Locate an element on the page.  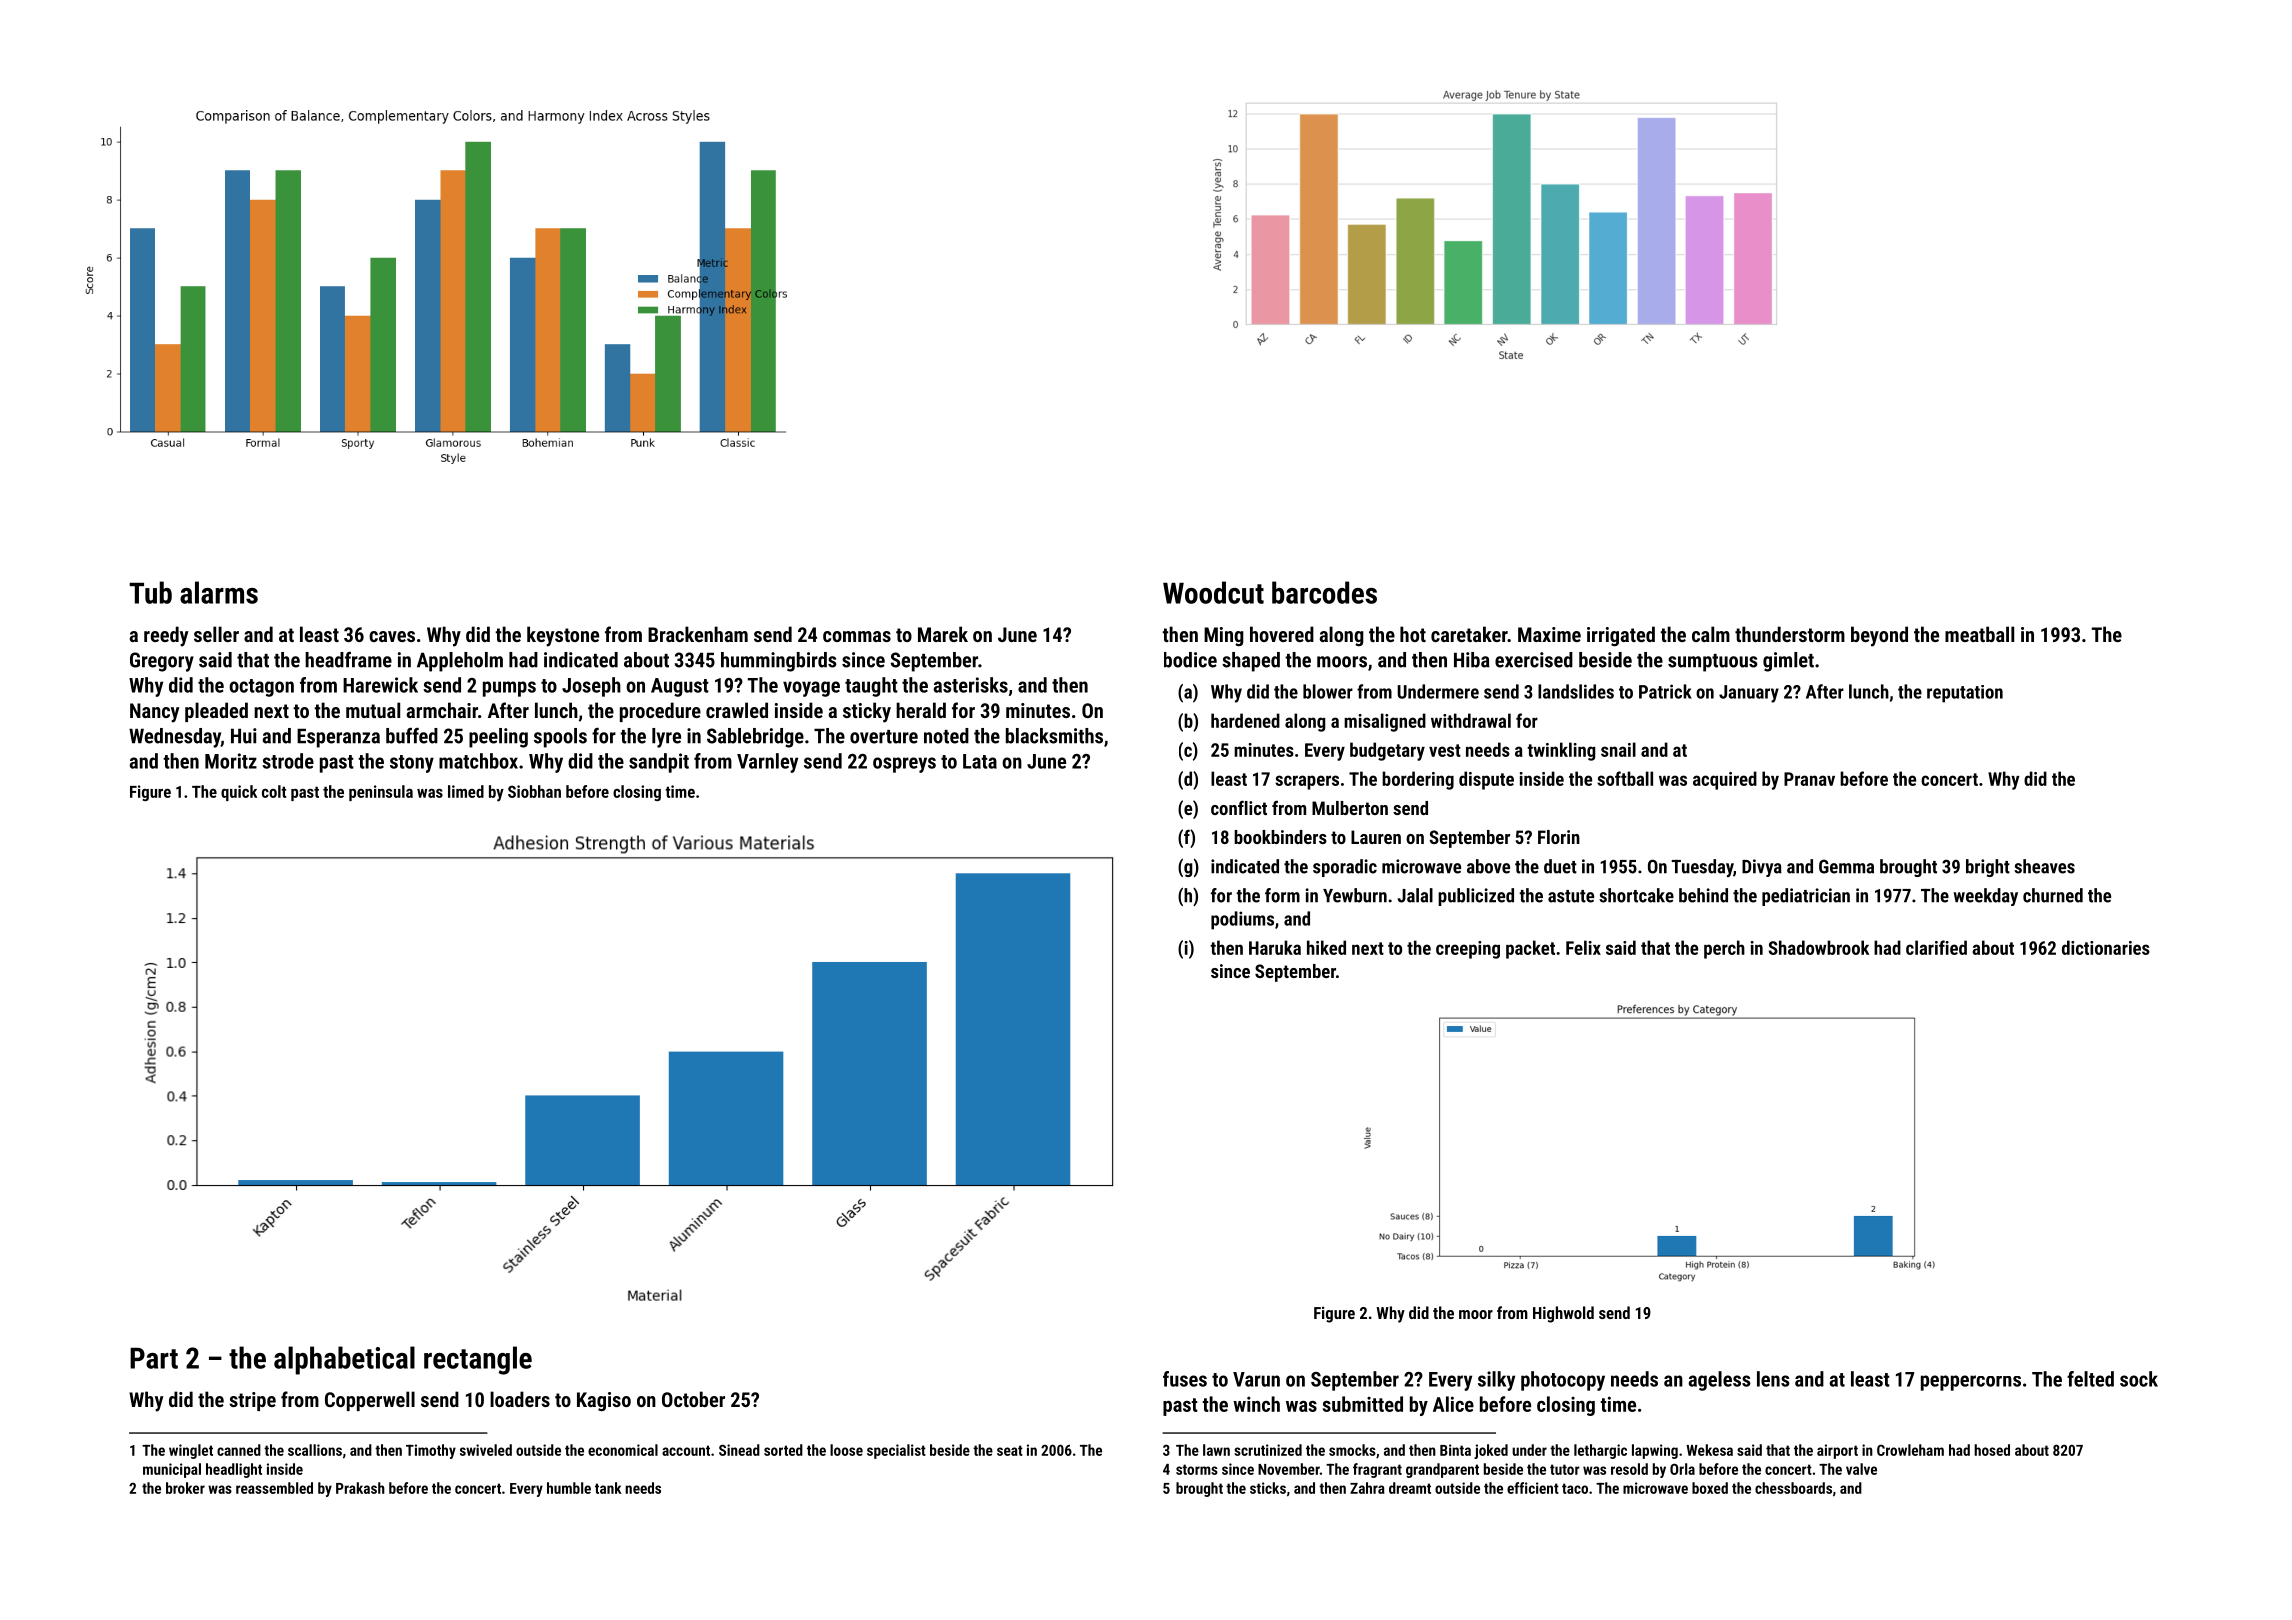
sheaves is located at coordinates (2044, 866).
